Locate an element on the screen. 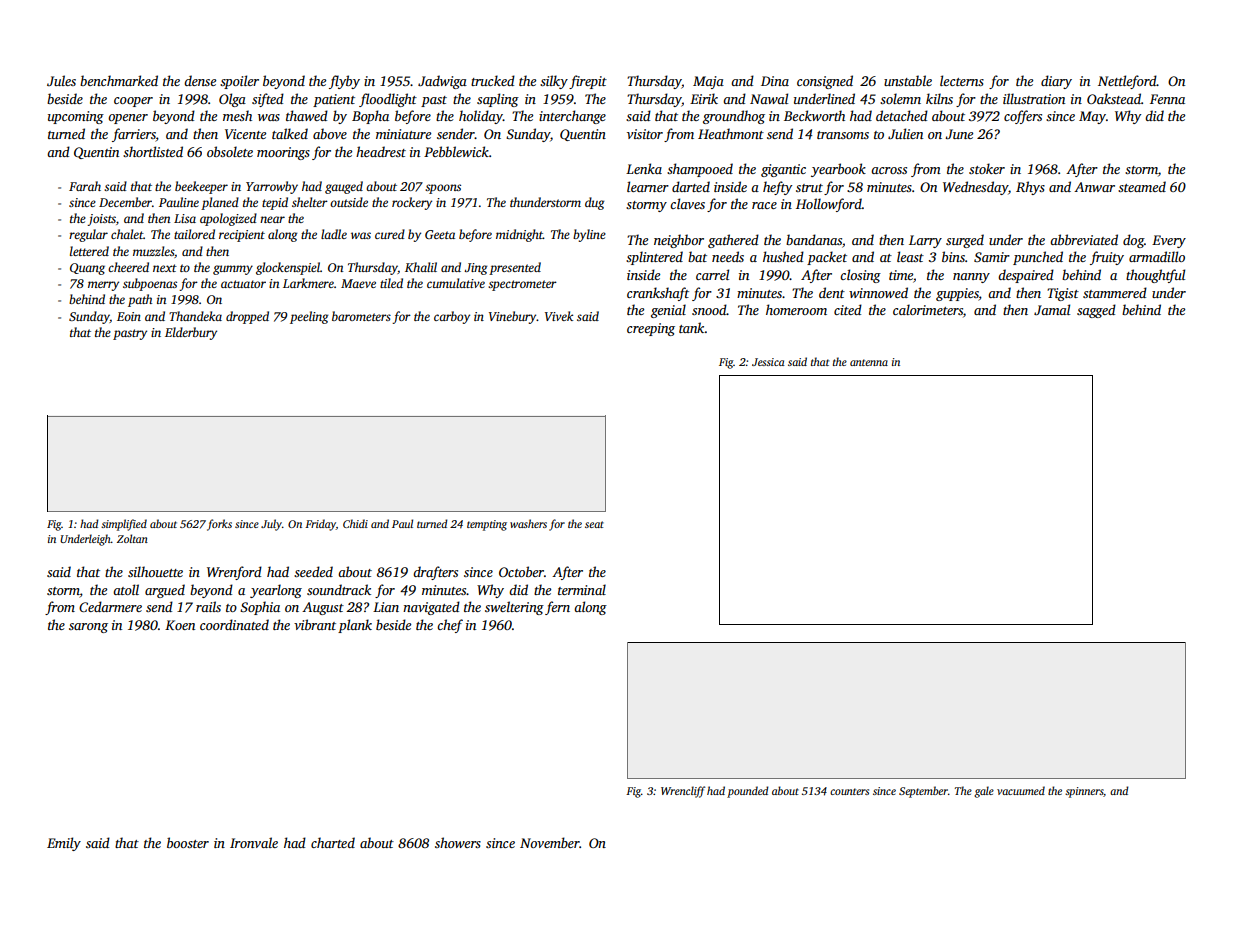  counters is located at coordinates (849, 791).
